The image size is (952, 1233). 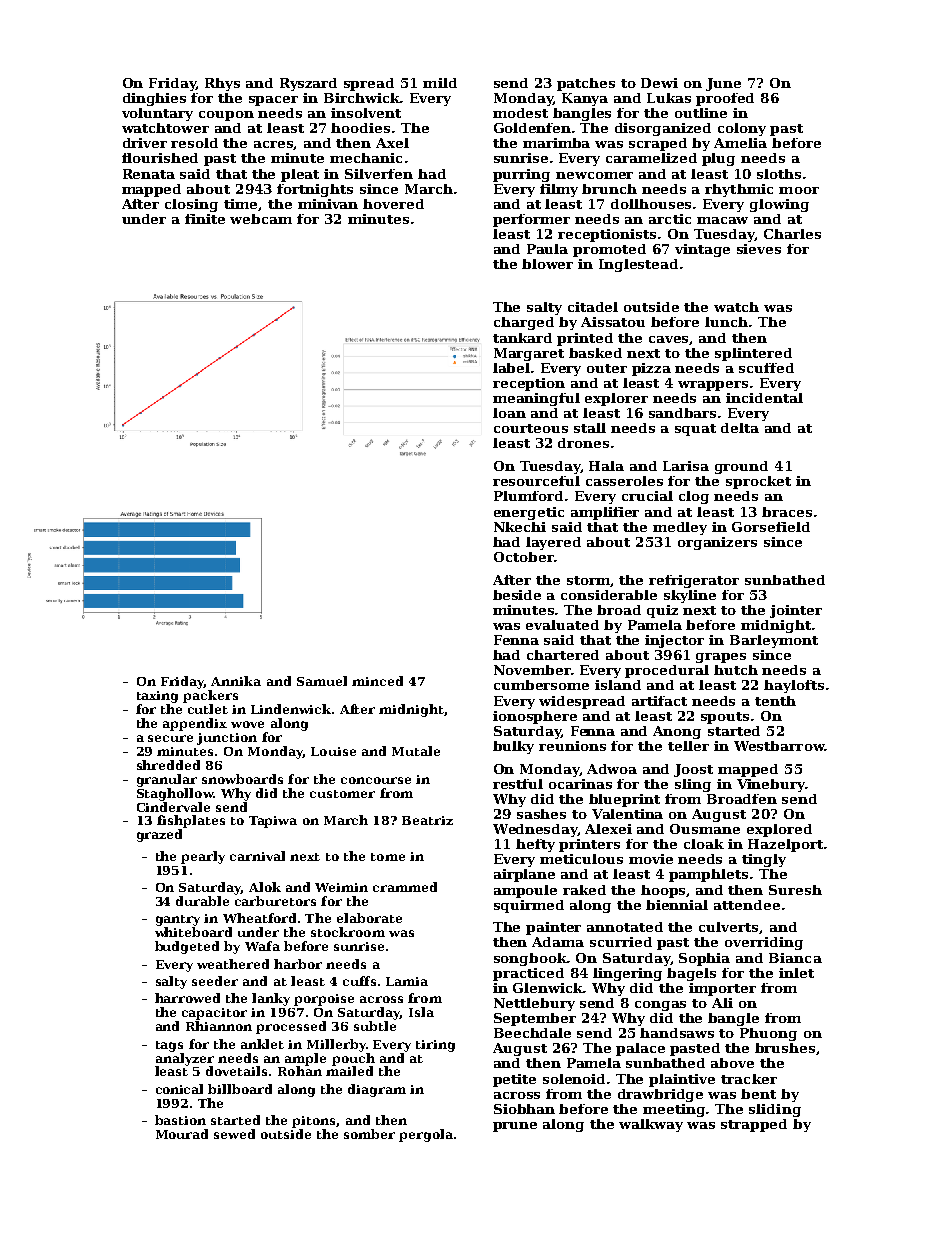 What do you see at coordinates (205, 219) in the page?
I see `finite` at bounding box center [205, 219].
